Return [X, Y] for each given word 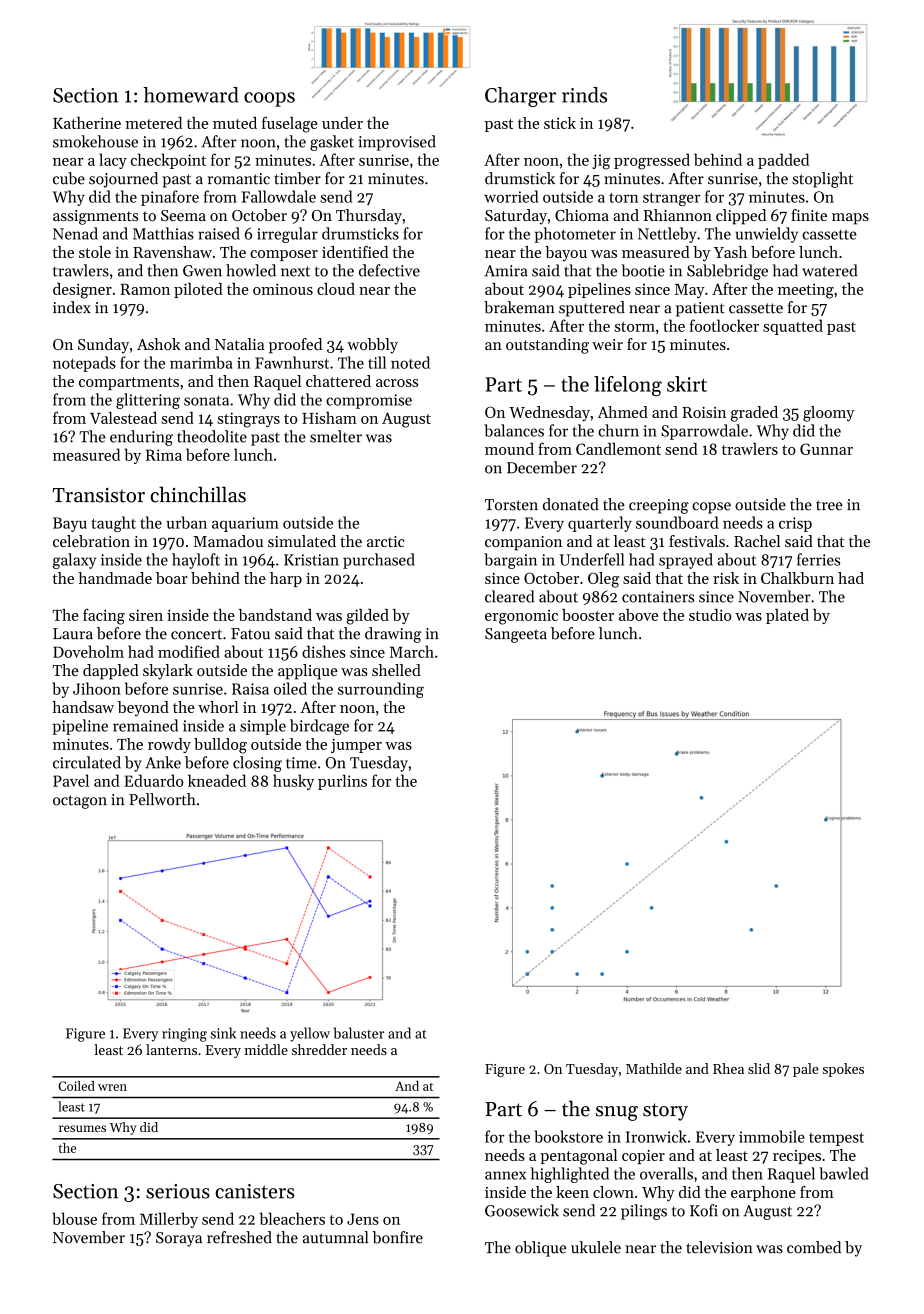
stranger [671, 199]
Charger [520, 97]
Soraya [179, 1239]
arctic [385, 541]
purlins [342, 782]
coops [269, 99]
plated [787, 616]
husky [293, 782]
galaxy [74, 561]
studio [710, 615]
